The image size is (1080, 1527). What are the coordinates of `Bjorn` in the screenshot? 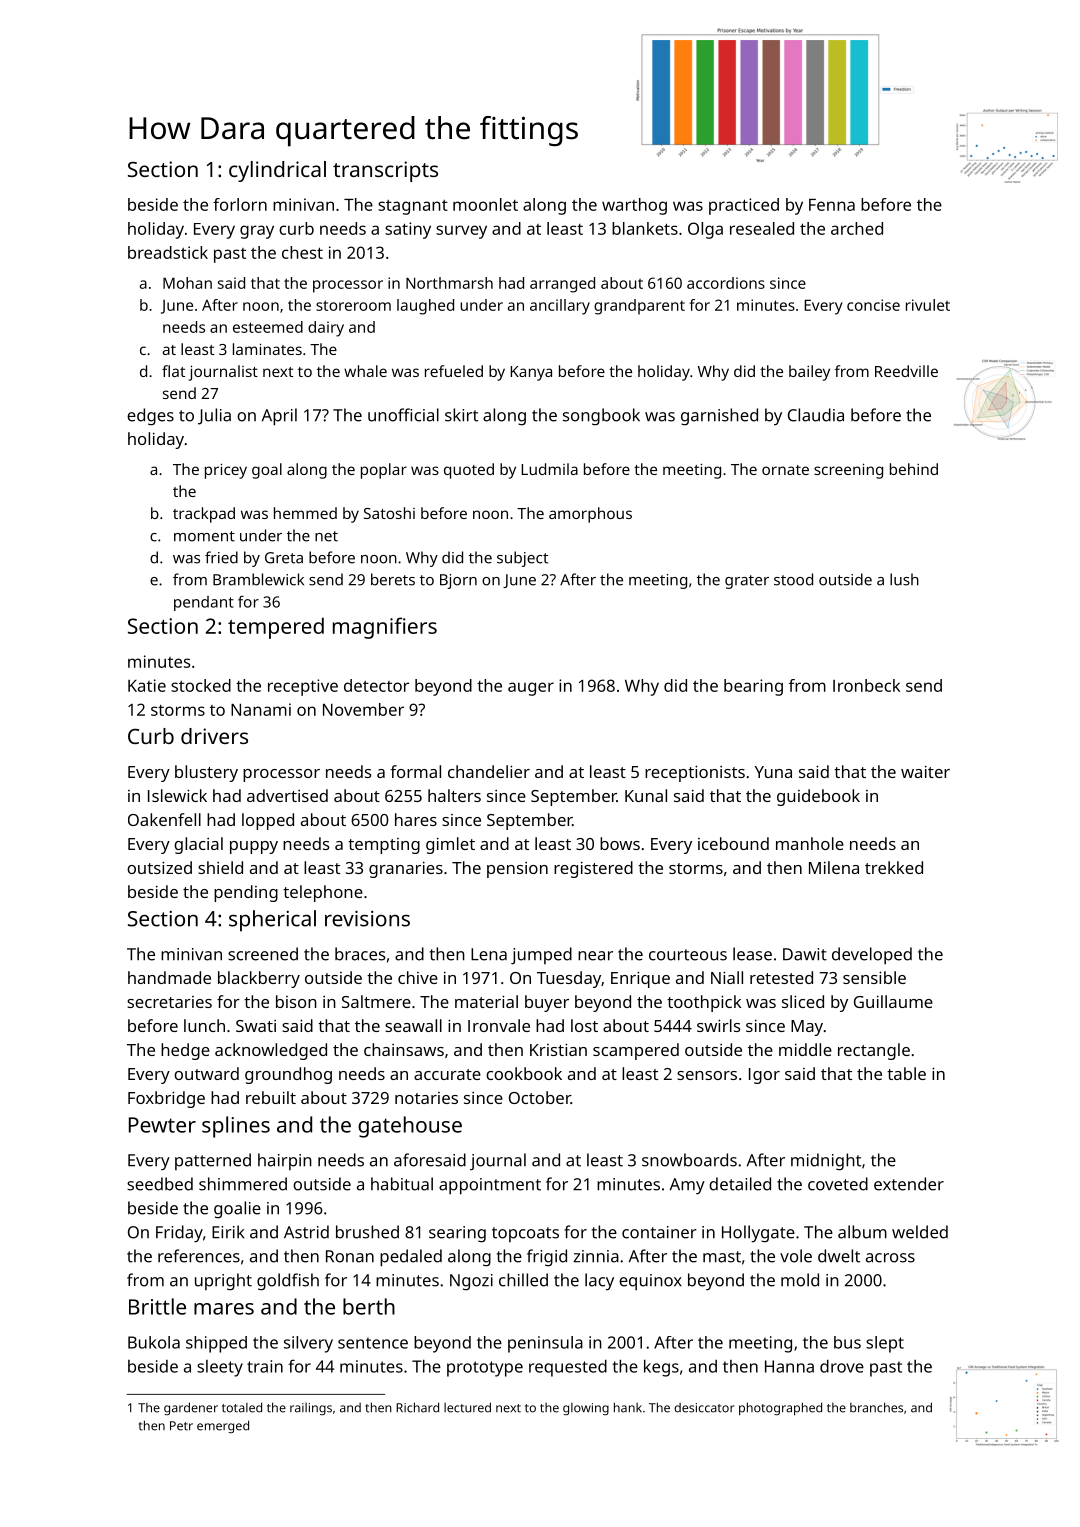 It's located at (458, 581).
